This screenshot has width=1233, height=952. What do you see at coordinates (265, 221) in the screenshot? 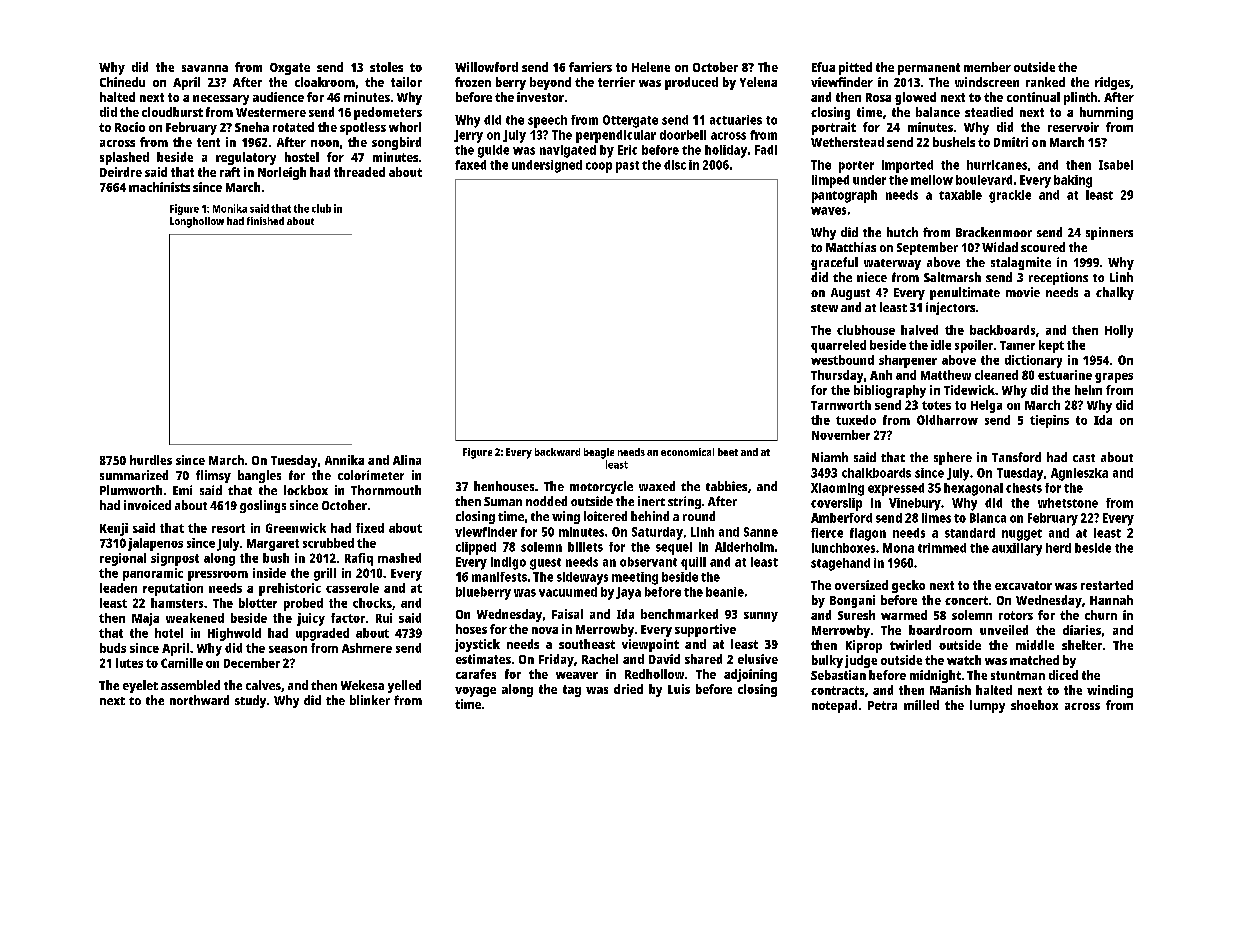
I see `finished` at bounding box center [265, 221].
